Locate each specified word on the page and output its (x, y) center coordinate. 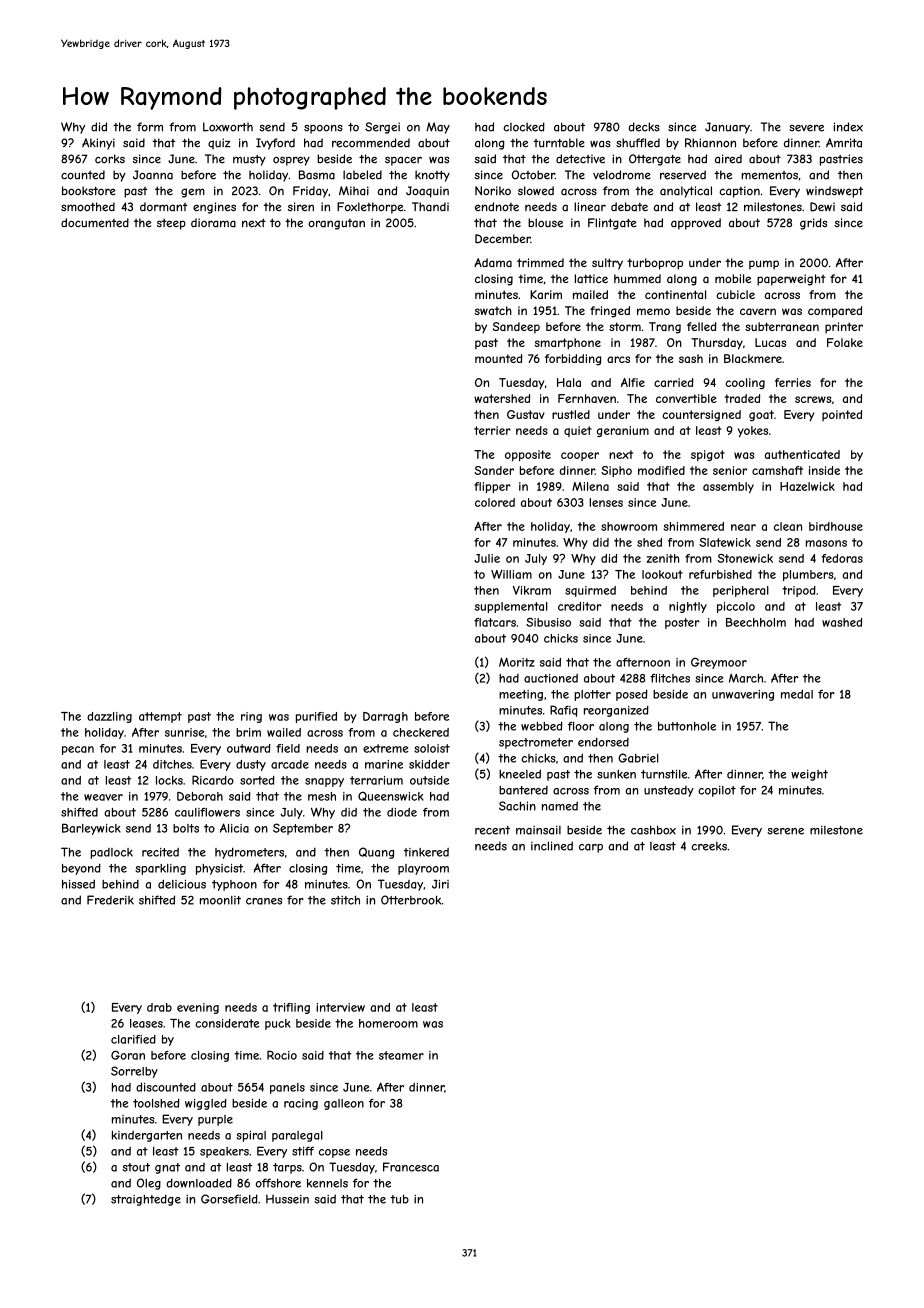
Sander (494, 470)
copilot (717, 791)
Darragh (385, 717)
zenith (662, 558)
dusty (251, 765)
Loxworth (228, 127)
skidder (429, 764)
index (848, 127)
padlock (112, 853)
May (438, 128)
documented (95, 223)
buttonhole (687, 726)
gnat (167, 1168)
